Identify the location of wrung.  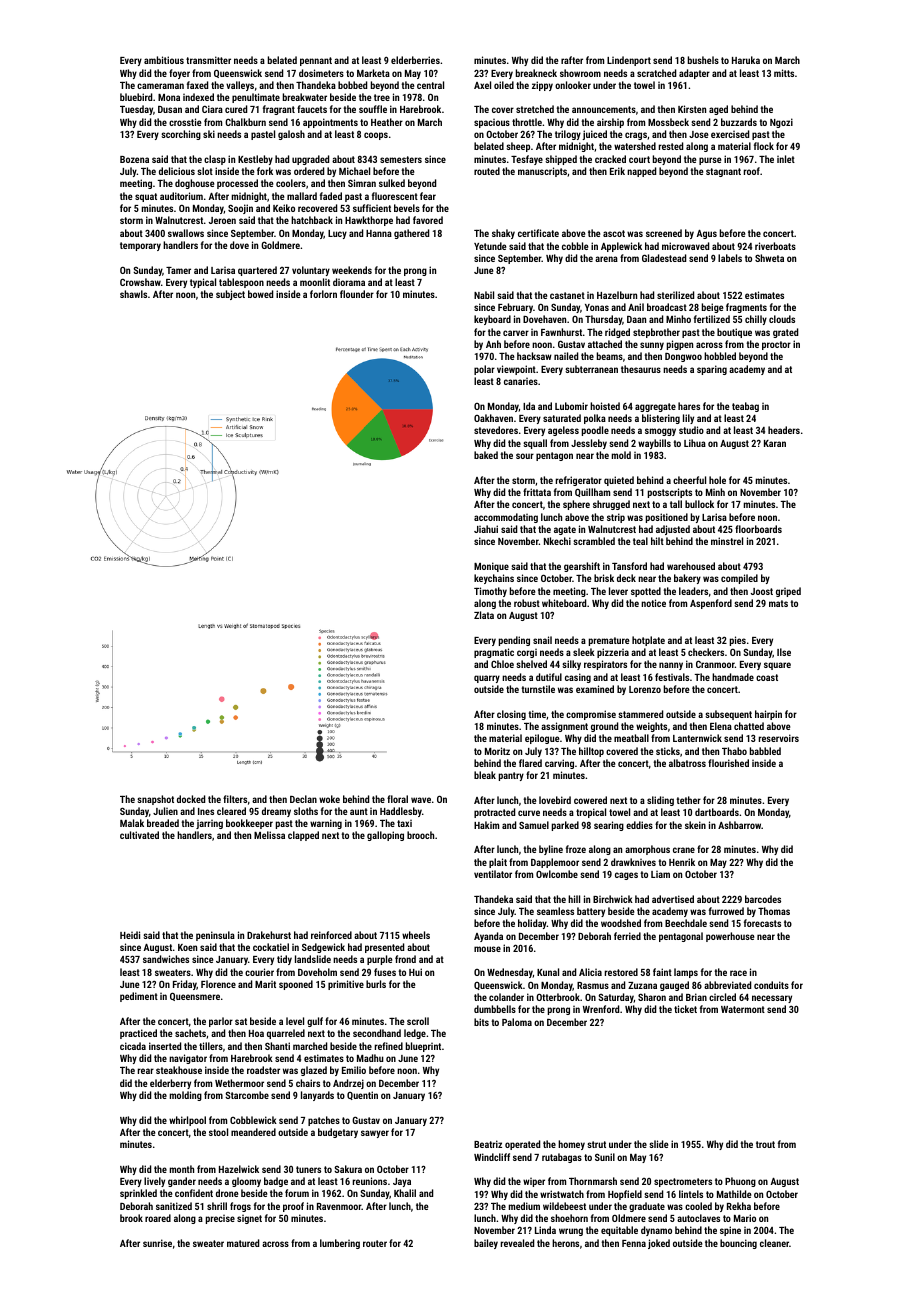
(571, 1232).
